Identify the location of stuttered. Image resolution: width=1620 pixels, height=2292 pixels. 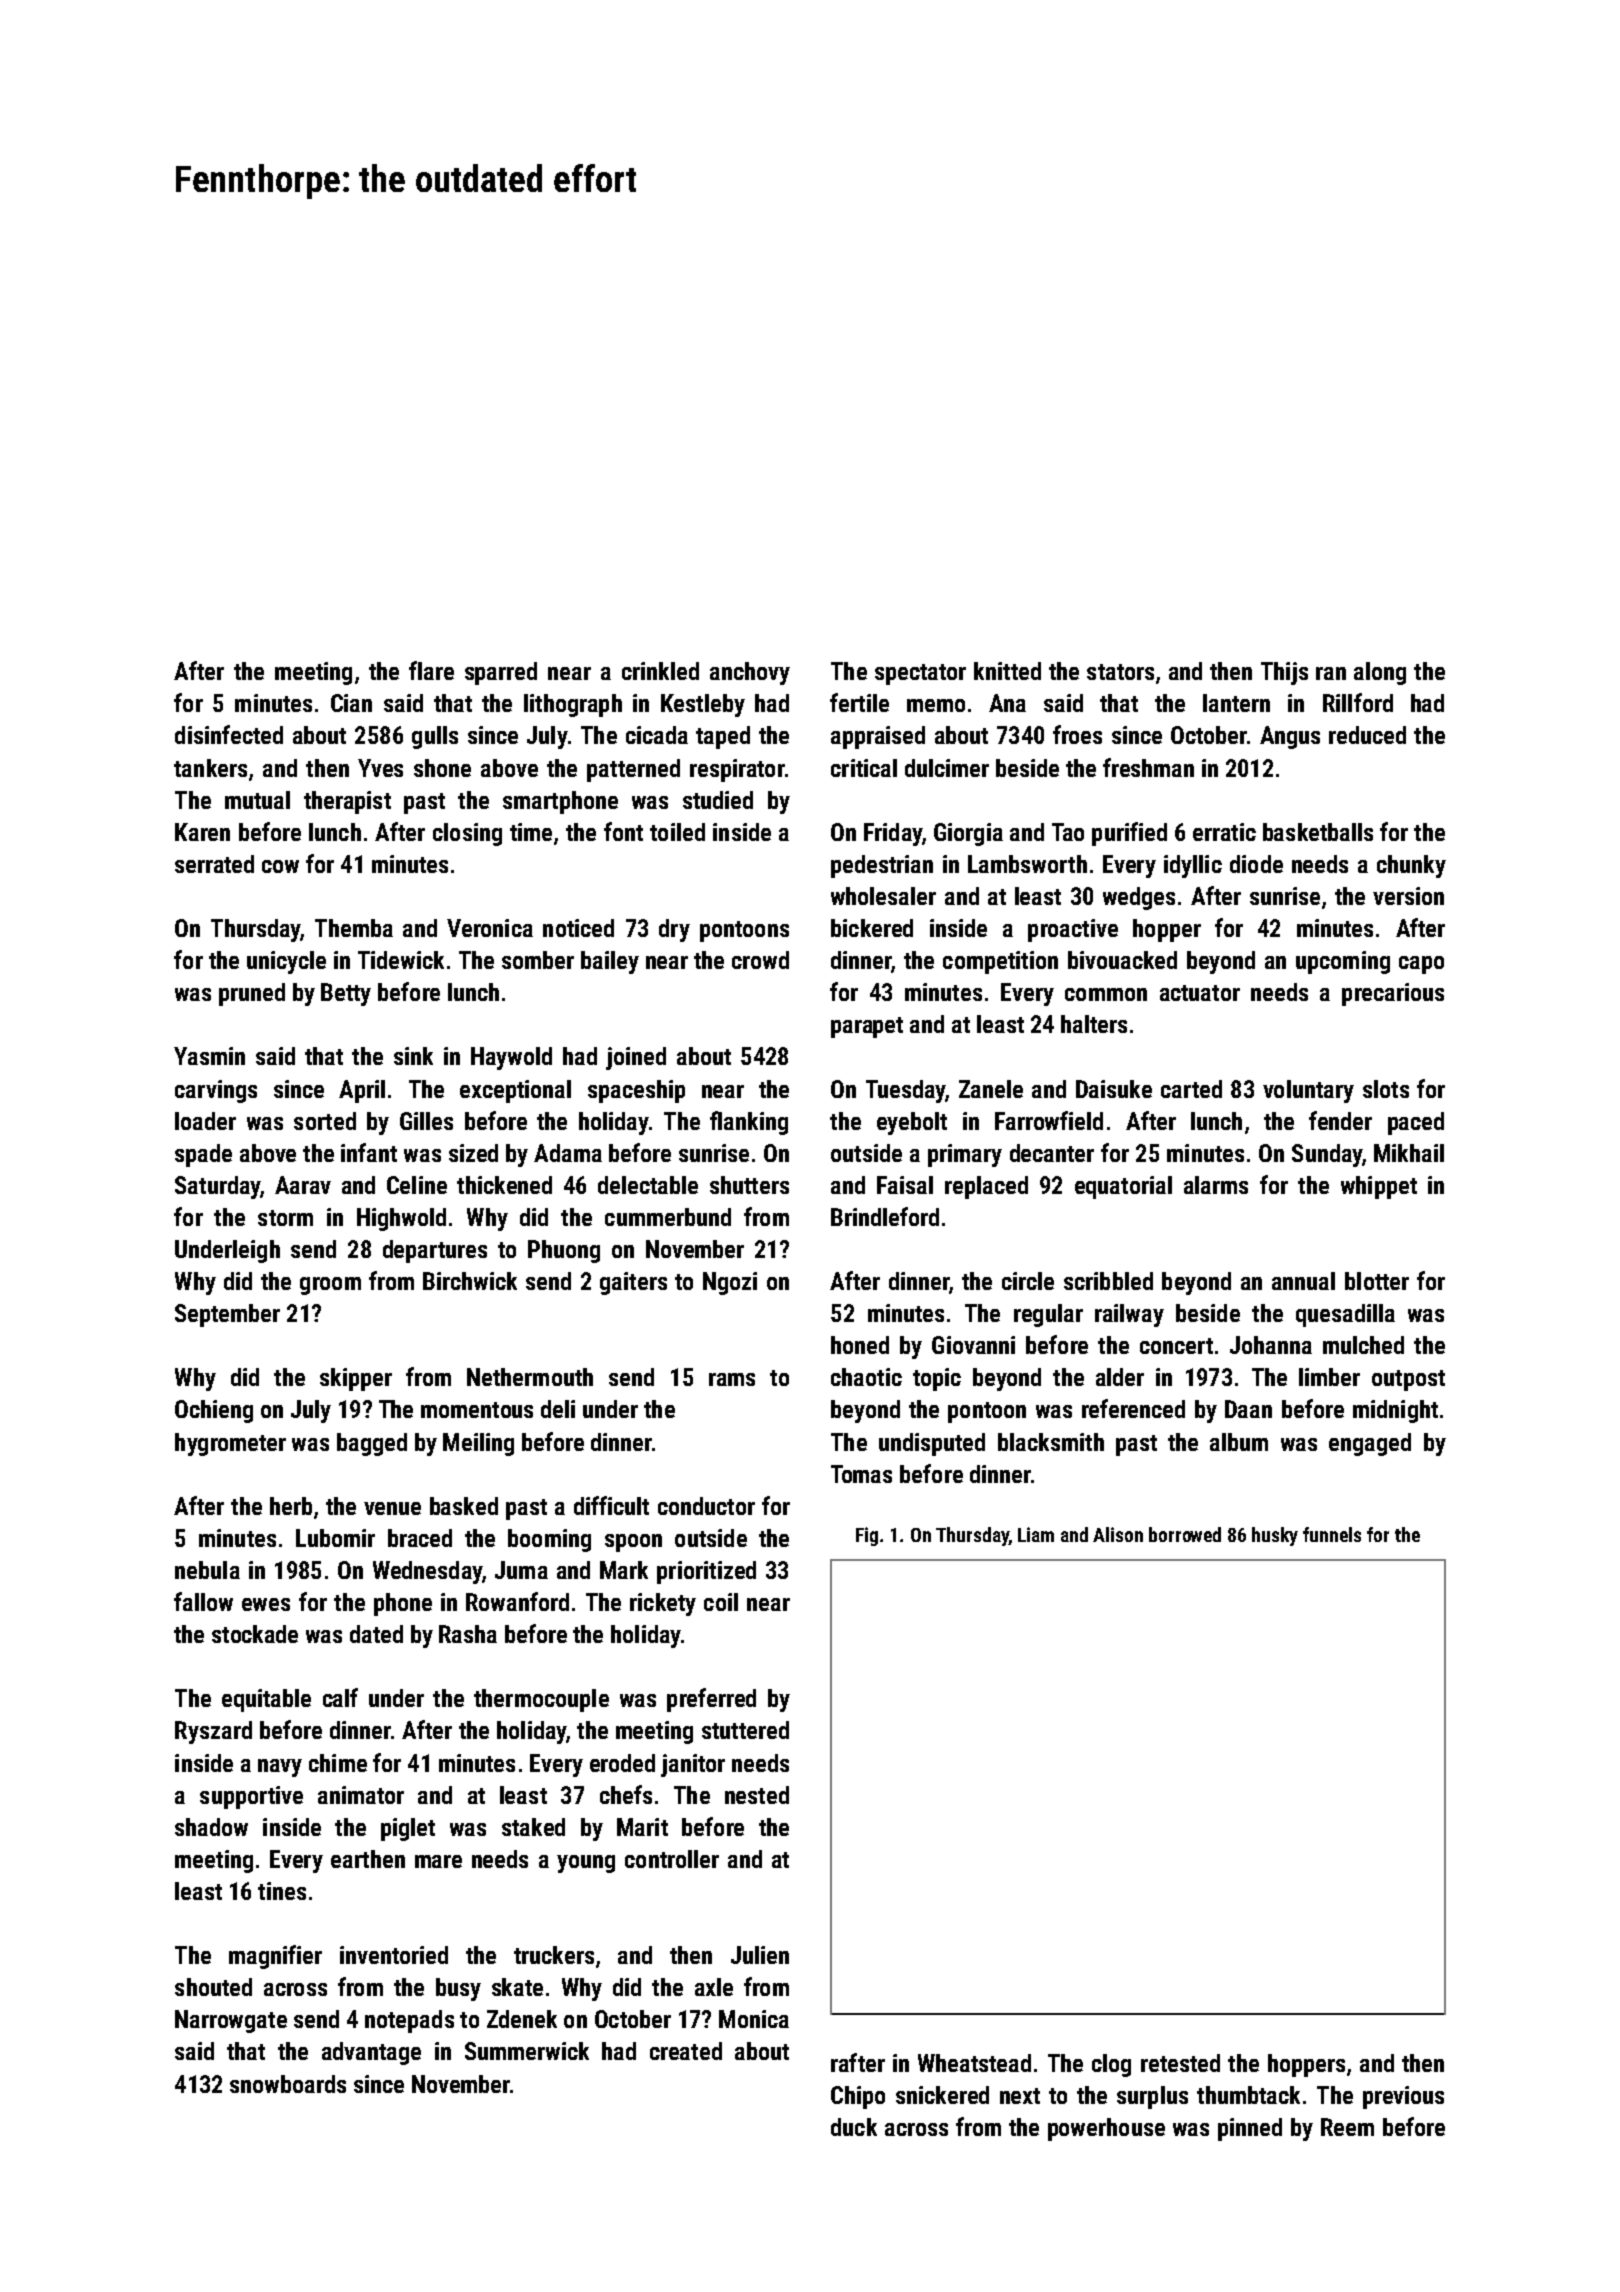
(745, 1730).
